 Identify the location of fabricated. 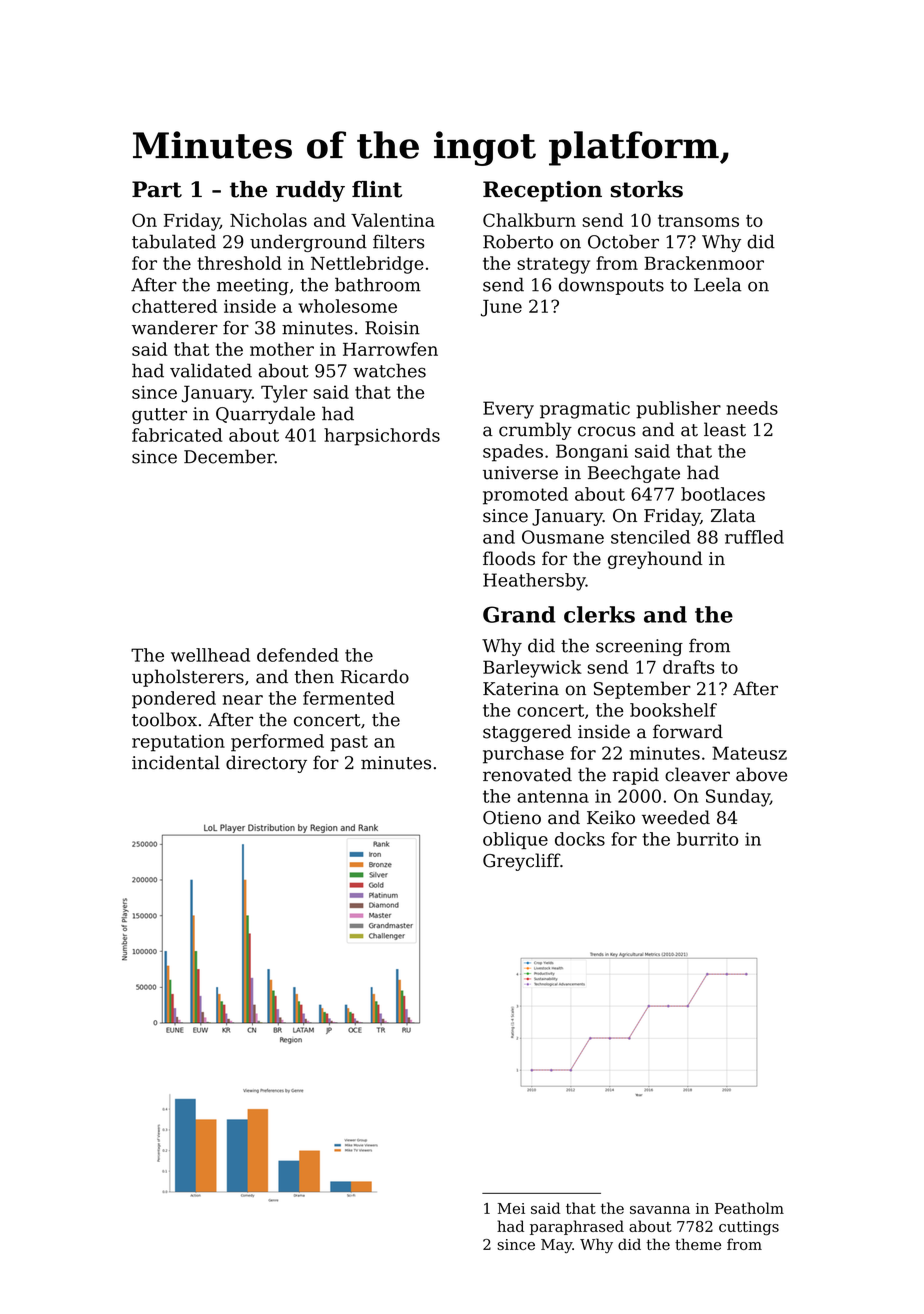
(177, 435).
